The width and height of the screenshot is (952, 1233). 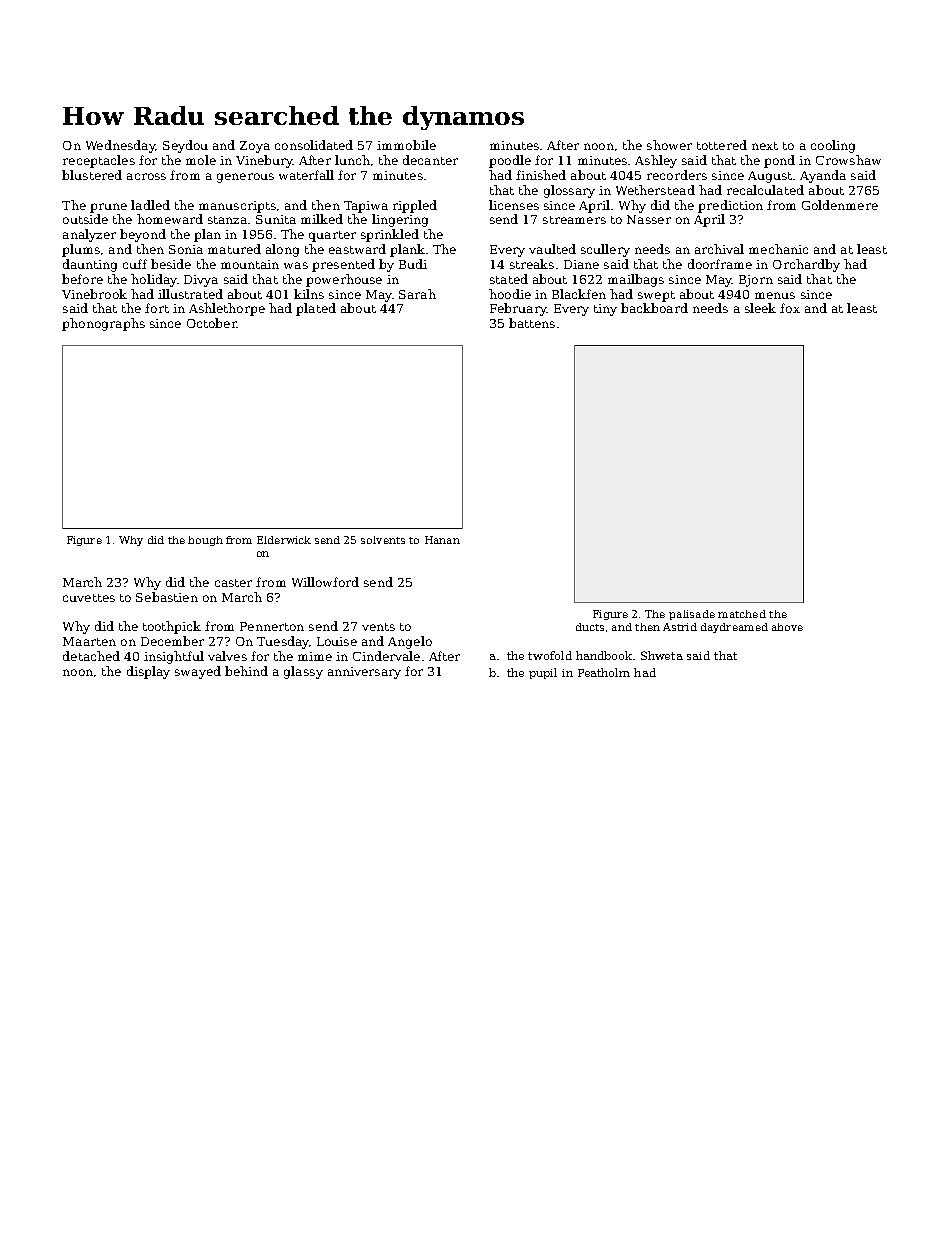 What do you see at coordinates (742, 614) in the screenshot?
I see `matched` at bounding box center [742, 614].
